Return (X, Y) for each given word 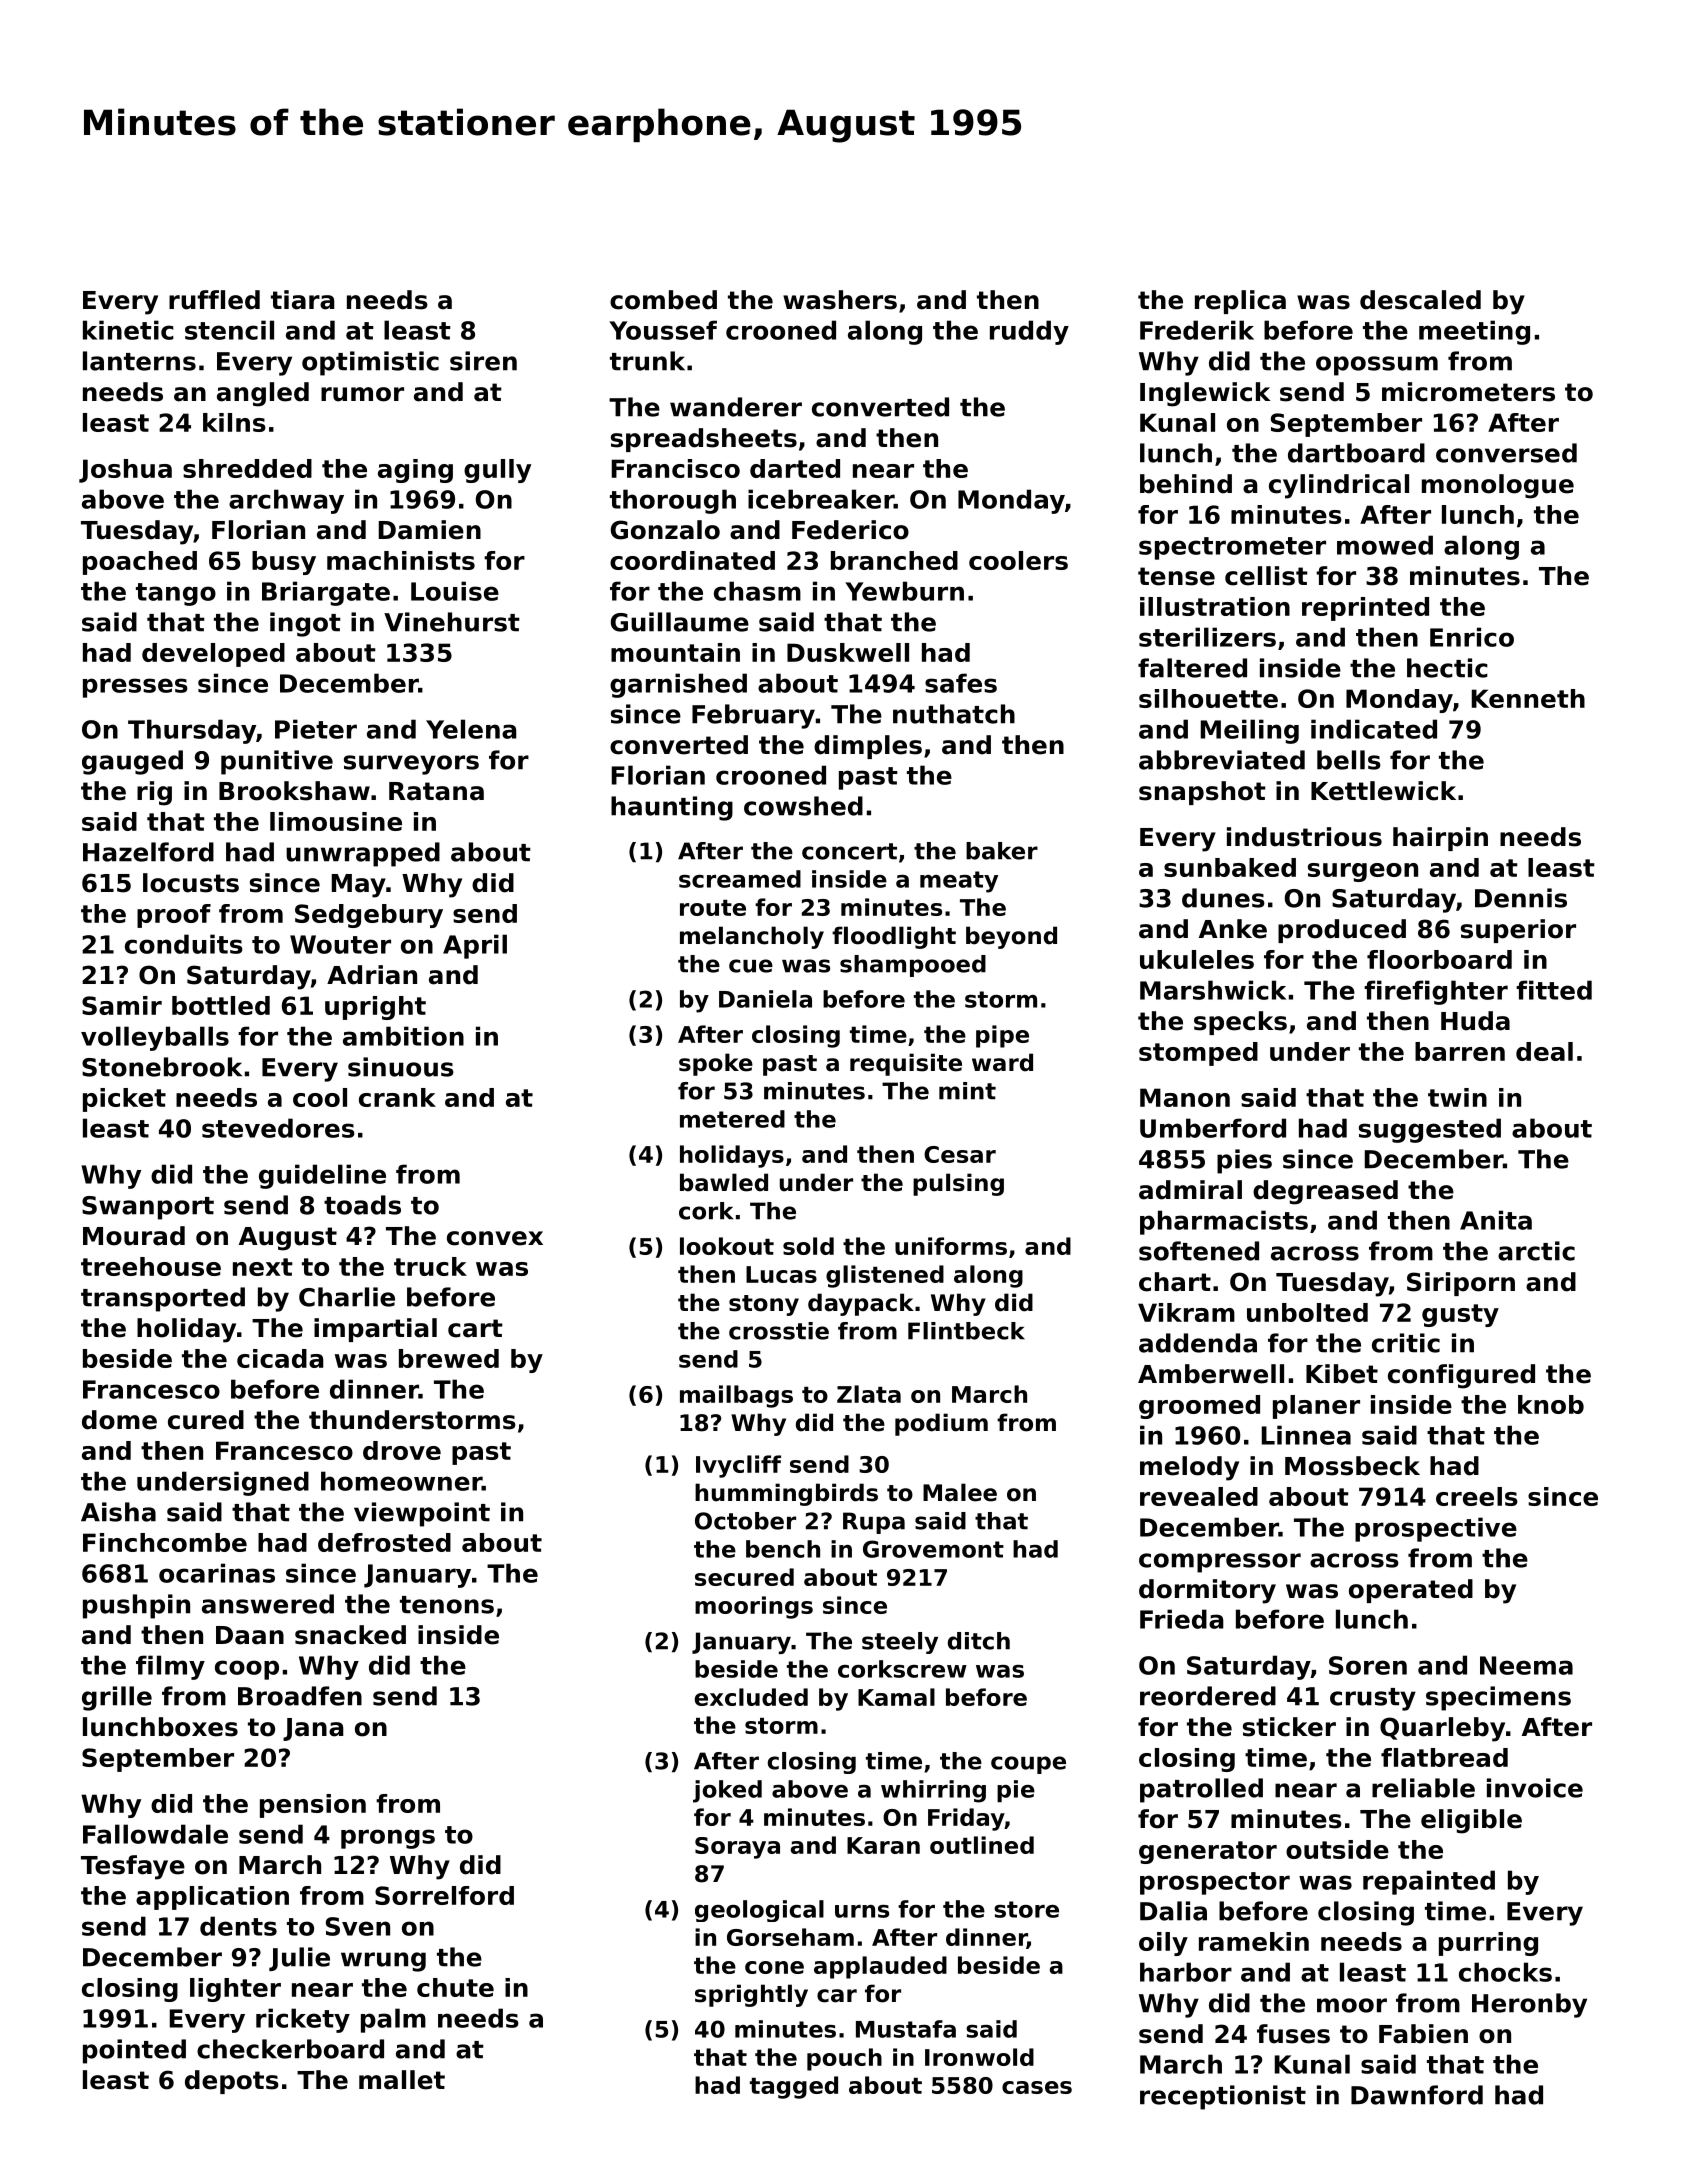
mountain (675, 652)
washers (840, 300)
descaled (1420, 300)
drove (402, 1450)
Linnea (1306, 1435)
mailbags (736, 1396)
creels (1477, 1496)
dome (119, 1420)
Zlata (869, 1394)
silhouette (1208, 698)
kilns (234, 422)
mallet (402, 2080)
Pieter (316, 729)
